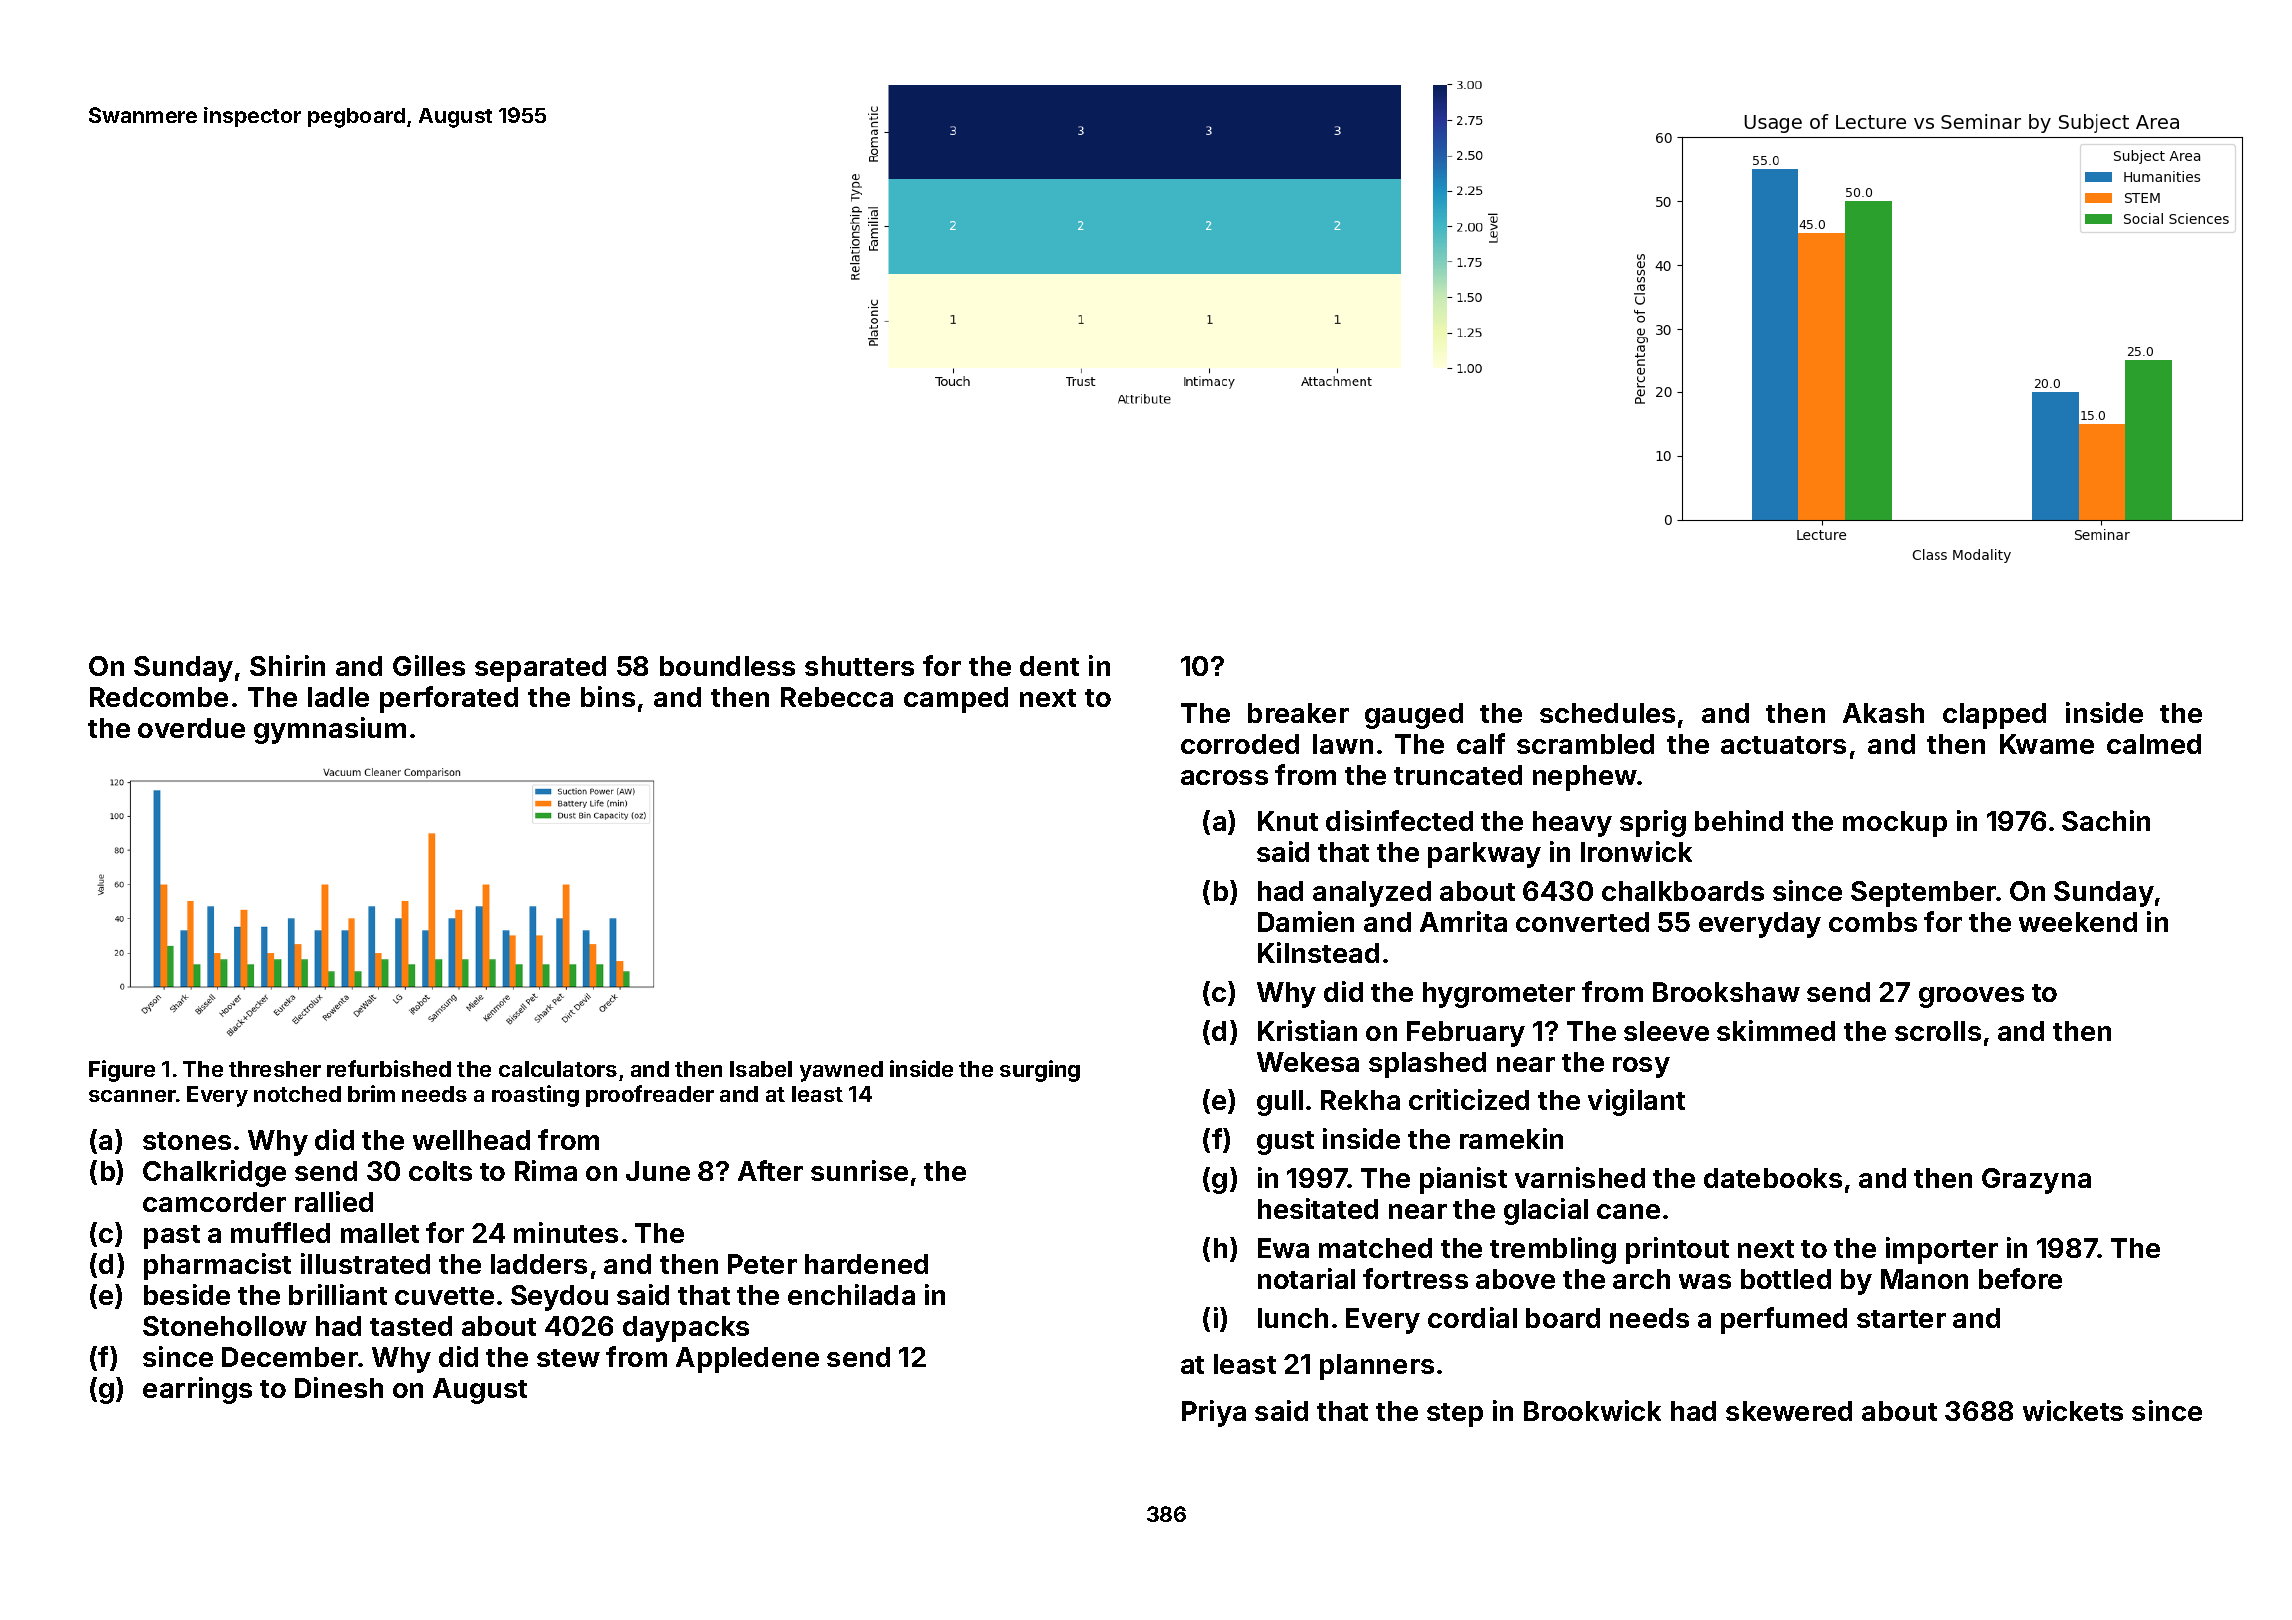 The image size is (2292, 1620). Describe the element at coordinates (1636, 851) in the page. I see `Ironwick` at that location.
